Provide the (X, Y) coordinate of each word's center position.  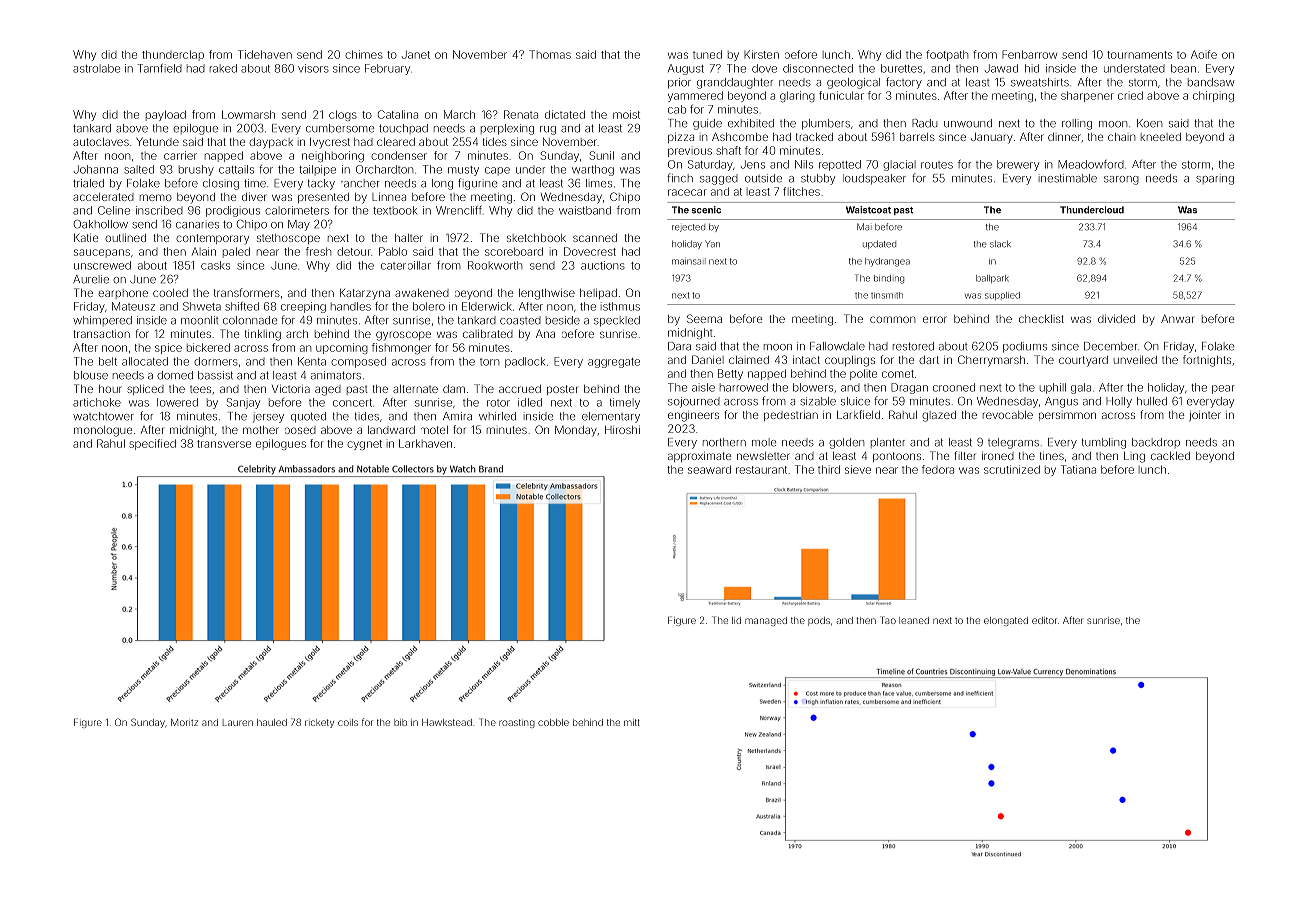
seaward (709, 469)
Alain (204, 251)
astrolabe (96, 68)
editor (1044, 620)
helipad (598, 293)
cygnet (364, 445)
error (935, 319)
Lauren (238, 722)
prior (679, 83)
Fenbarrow (1029, 54)
